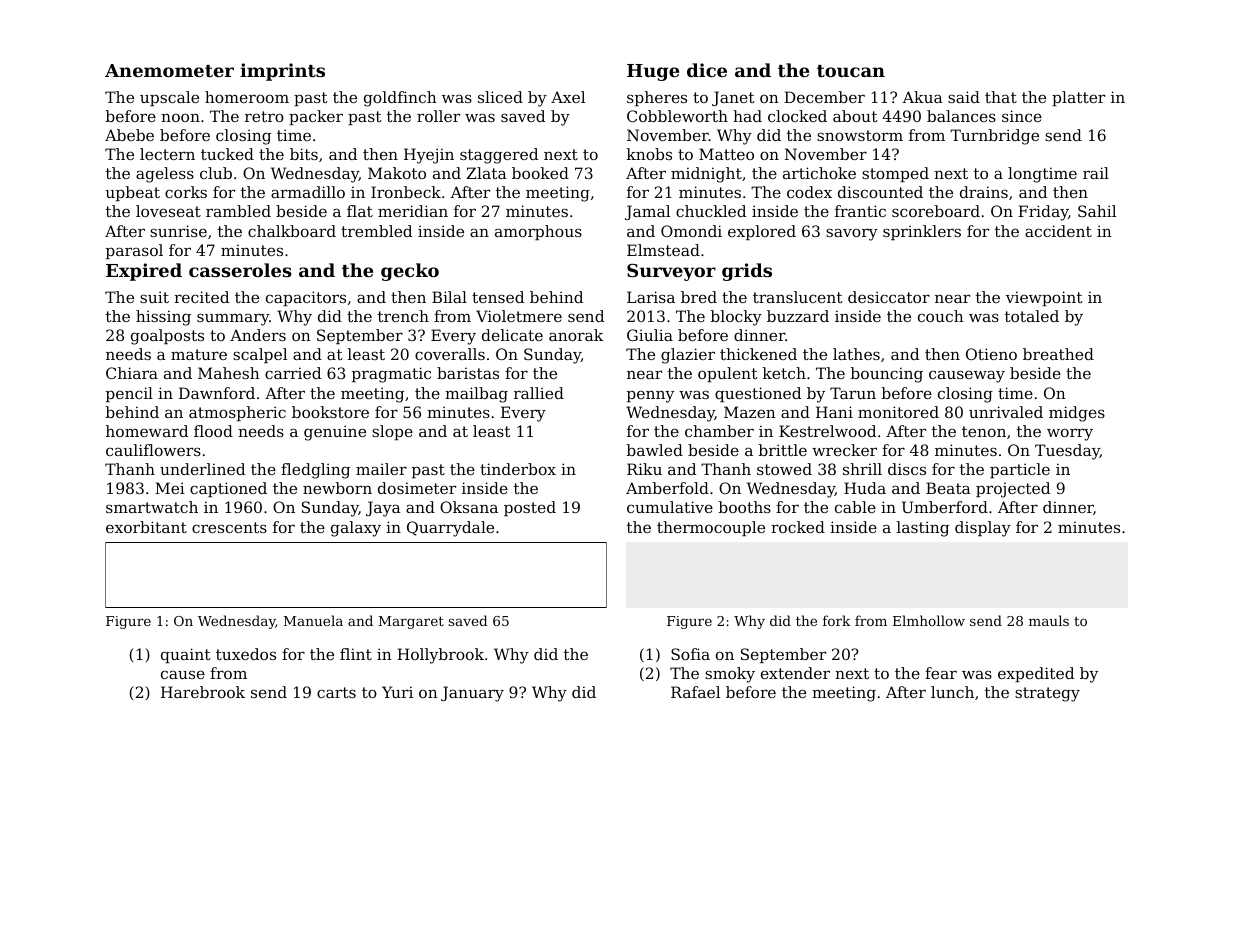 The width and height of the screenshot is (1233, 952). What do you see at coordinates (169, 70) in the screenshot?
I see `Anemometer` at bounding box center [169, 70].
